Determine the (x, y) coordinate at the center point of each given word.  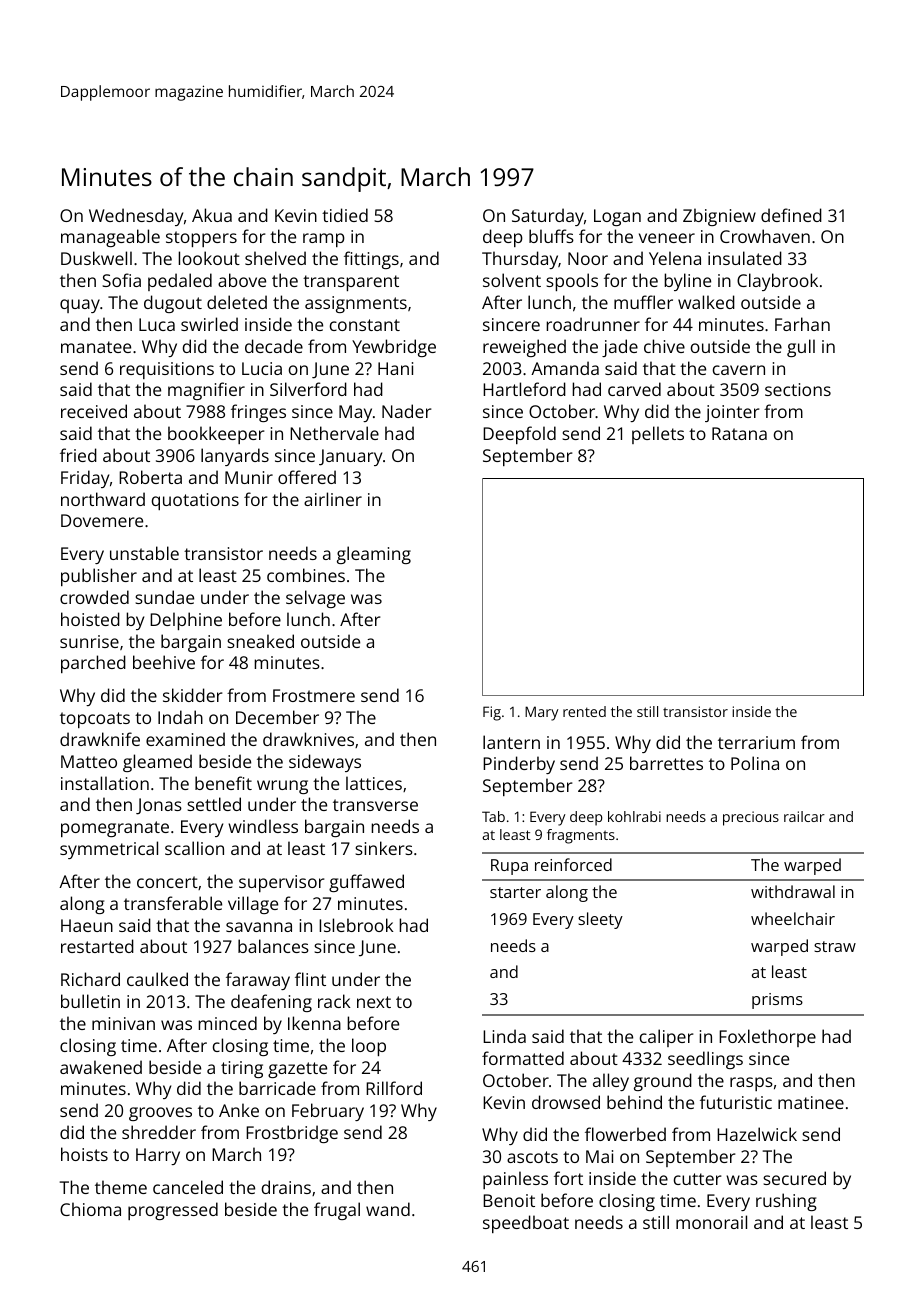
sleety (600, 920)
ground (663, 1082)
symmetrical (109, 850)
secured (794, 1178)
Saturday (548, 217)
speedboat (526, 1224)
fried (78, 455)
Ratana (739, 433)
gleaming (374, 555)
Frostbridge (292, 1134)
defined (791, 215)
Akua (212, 215)
